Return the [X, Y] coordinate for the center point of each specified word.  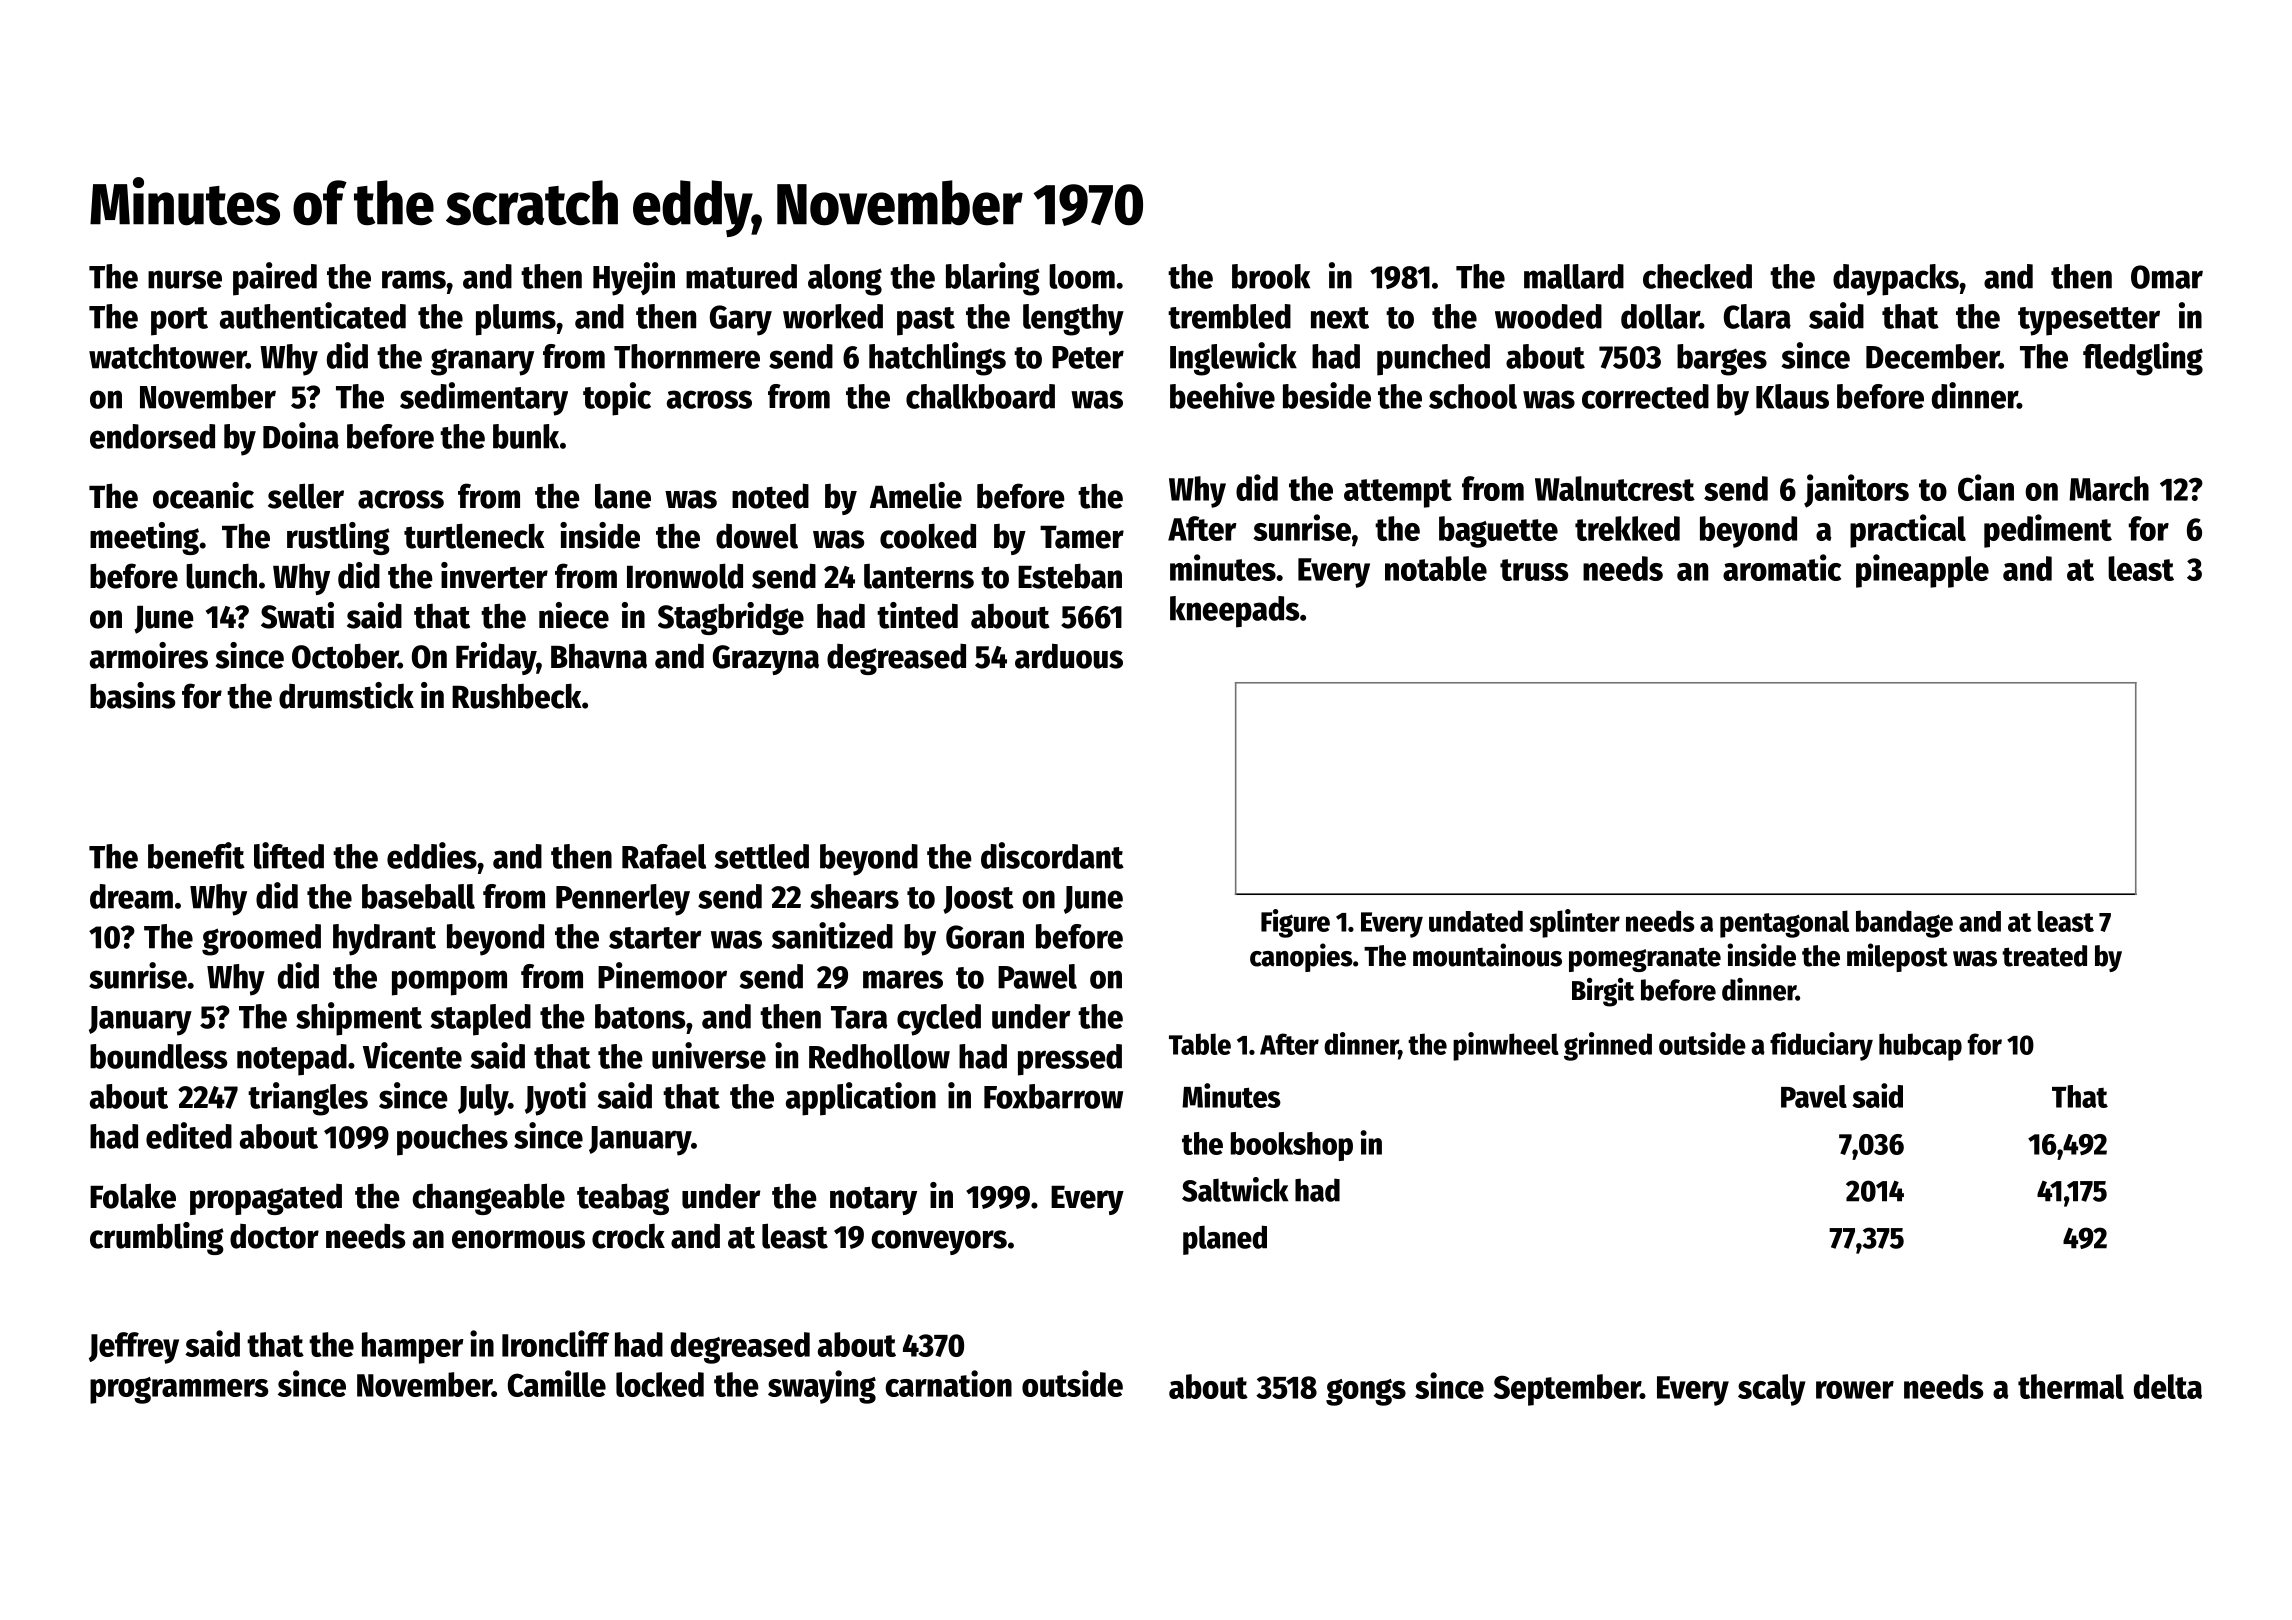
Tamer [1082, 537]
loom [1082, 276]
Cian [1986, 487]
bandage [1904, 924]
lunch [221, 576]
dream [131, 896]
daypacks [1896, 280]
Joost [978, 900]
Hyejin [634, 279]
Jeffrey [134, 1348]
